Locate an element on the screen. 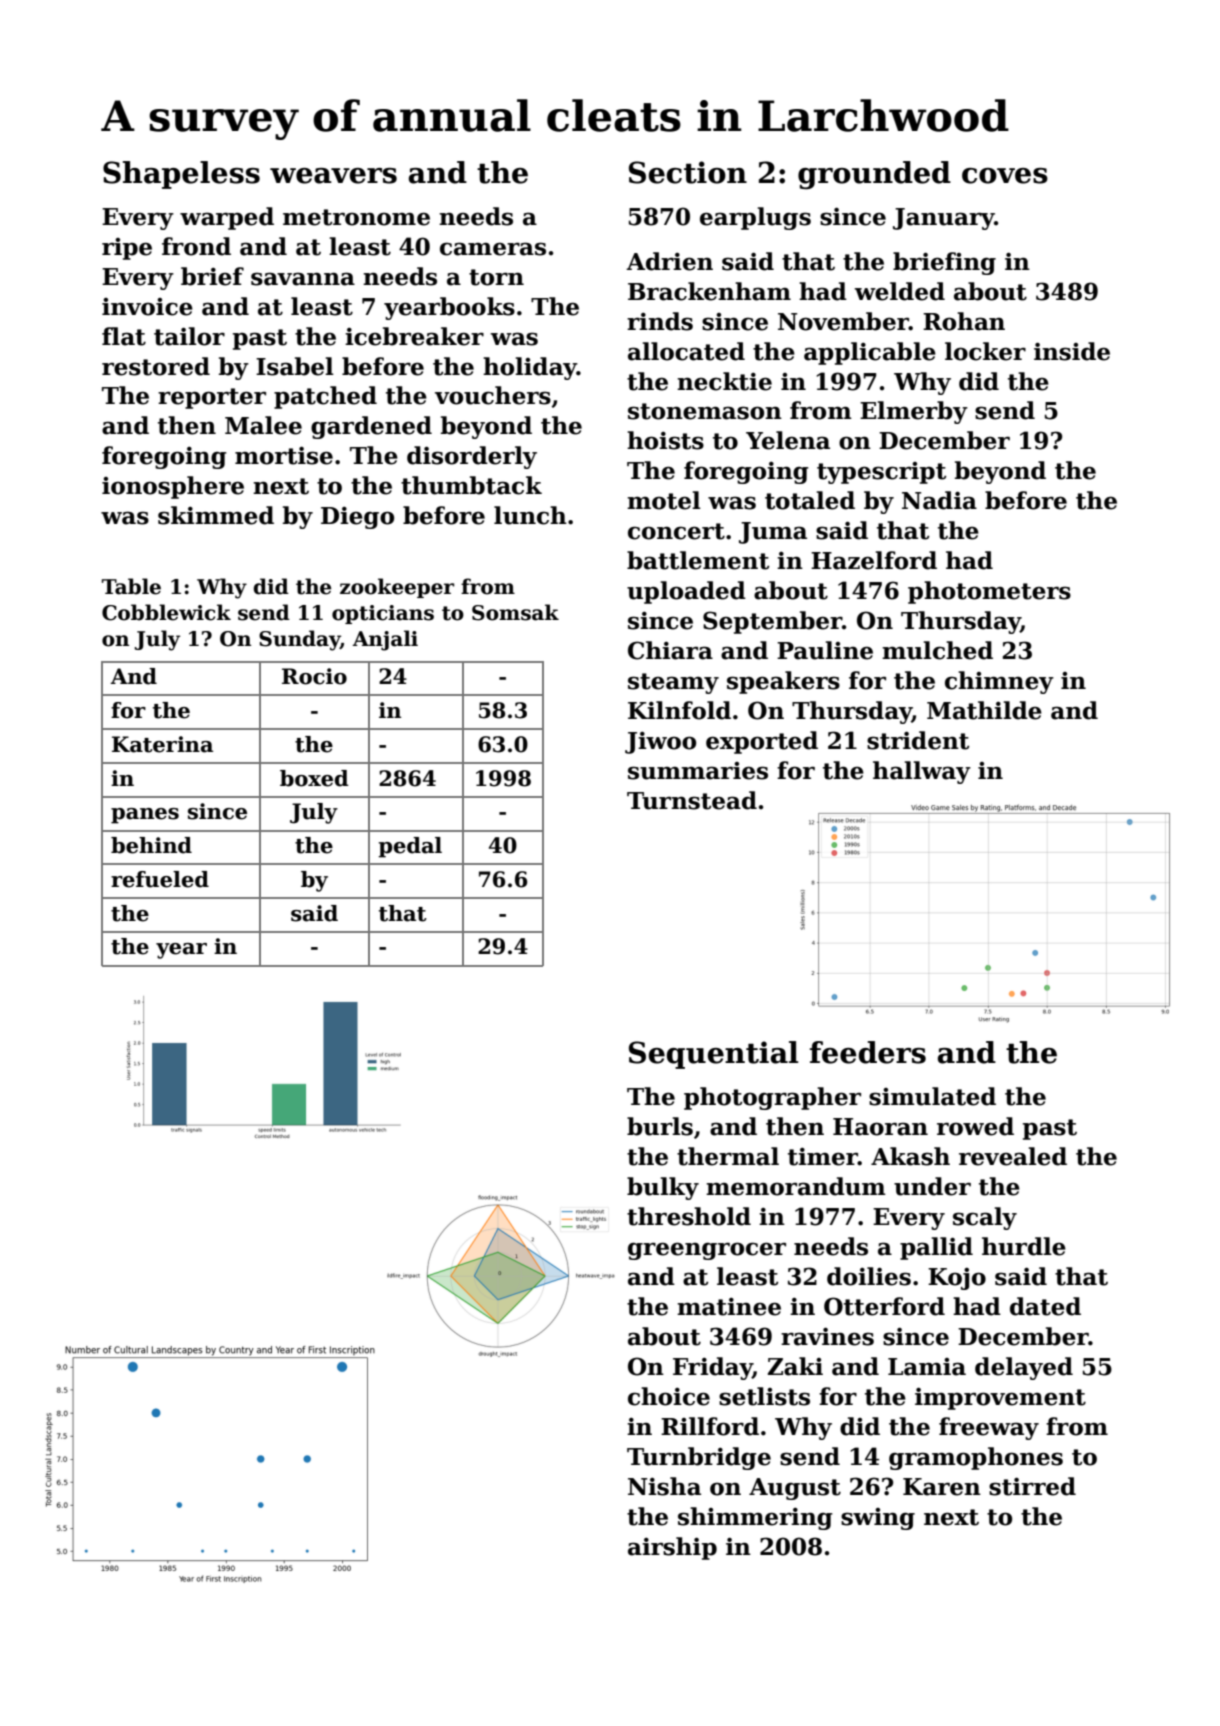  metronome is located at coordinates (356, 217).
